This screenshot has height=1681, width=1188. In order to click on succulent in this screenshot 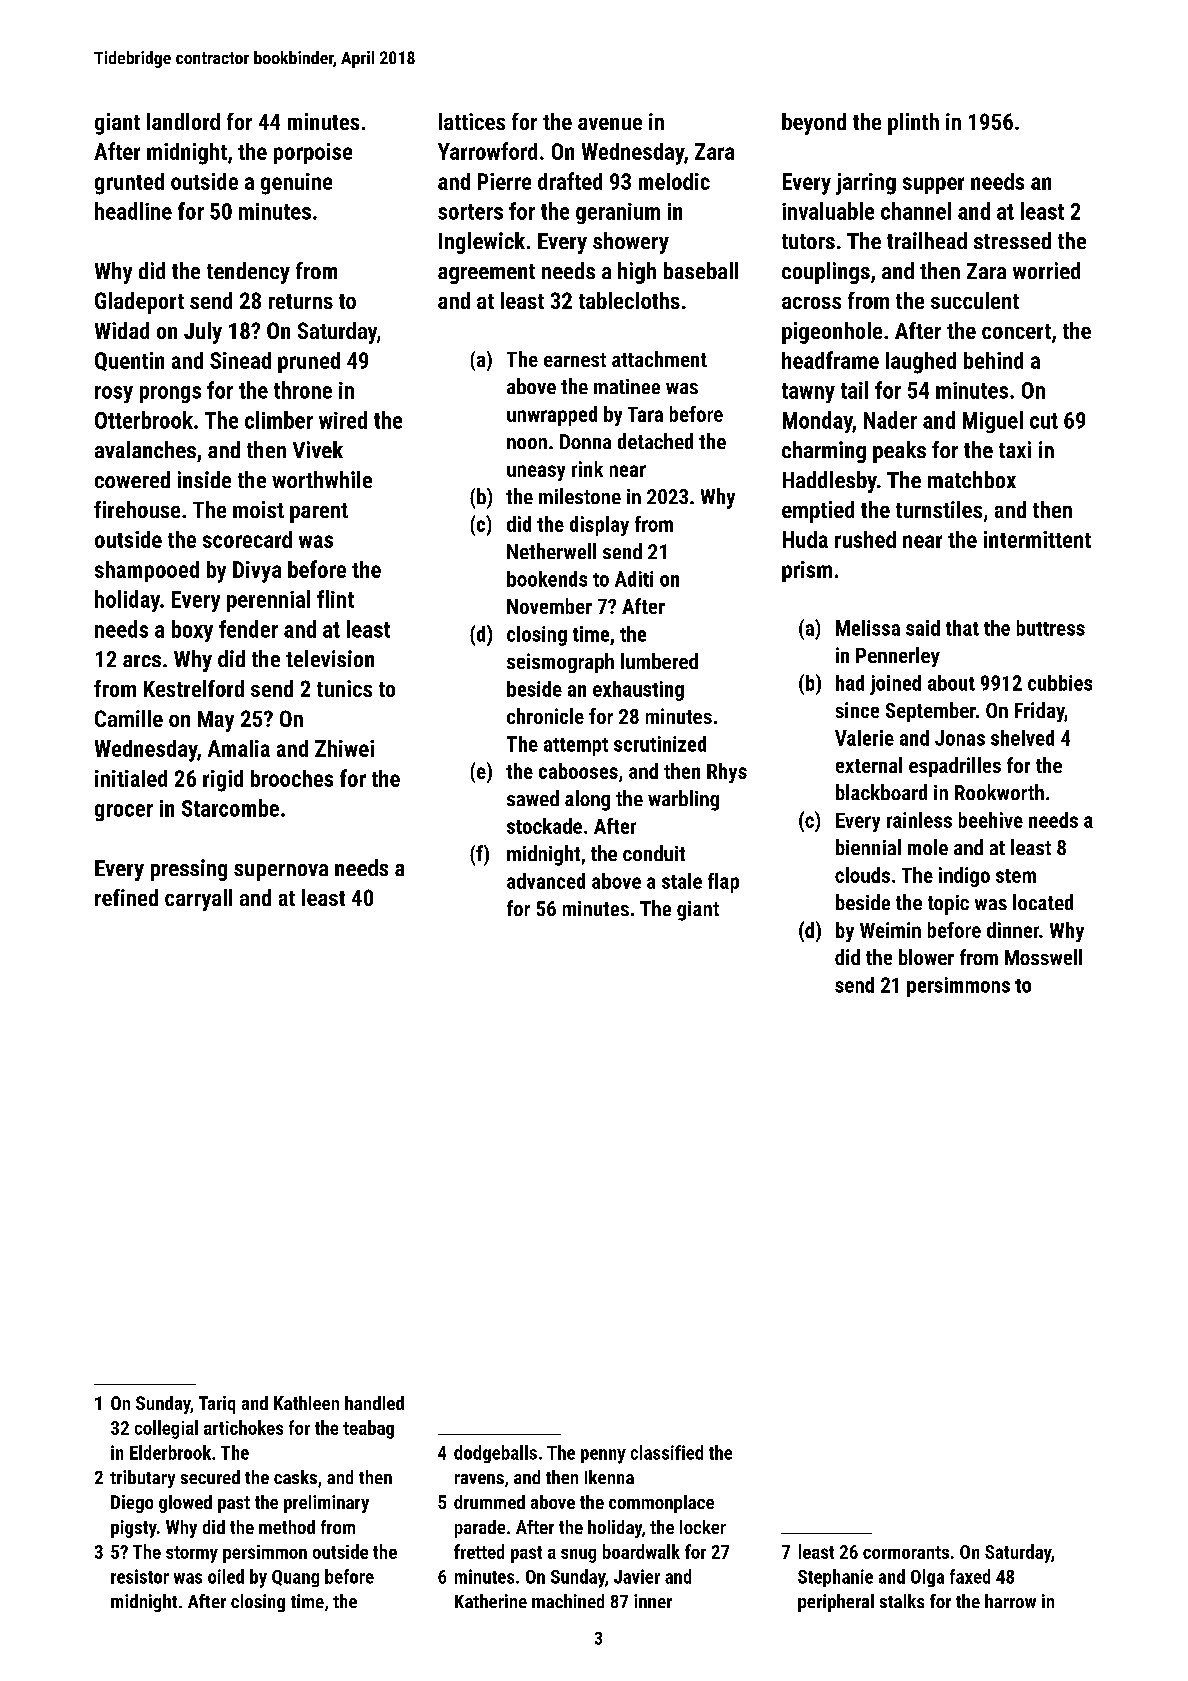, I will do `click(975, 300)`.
